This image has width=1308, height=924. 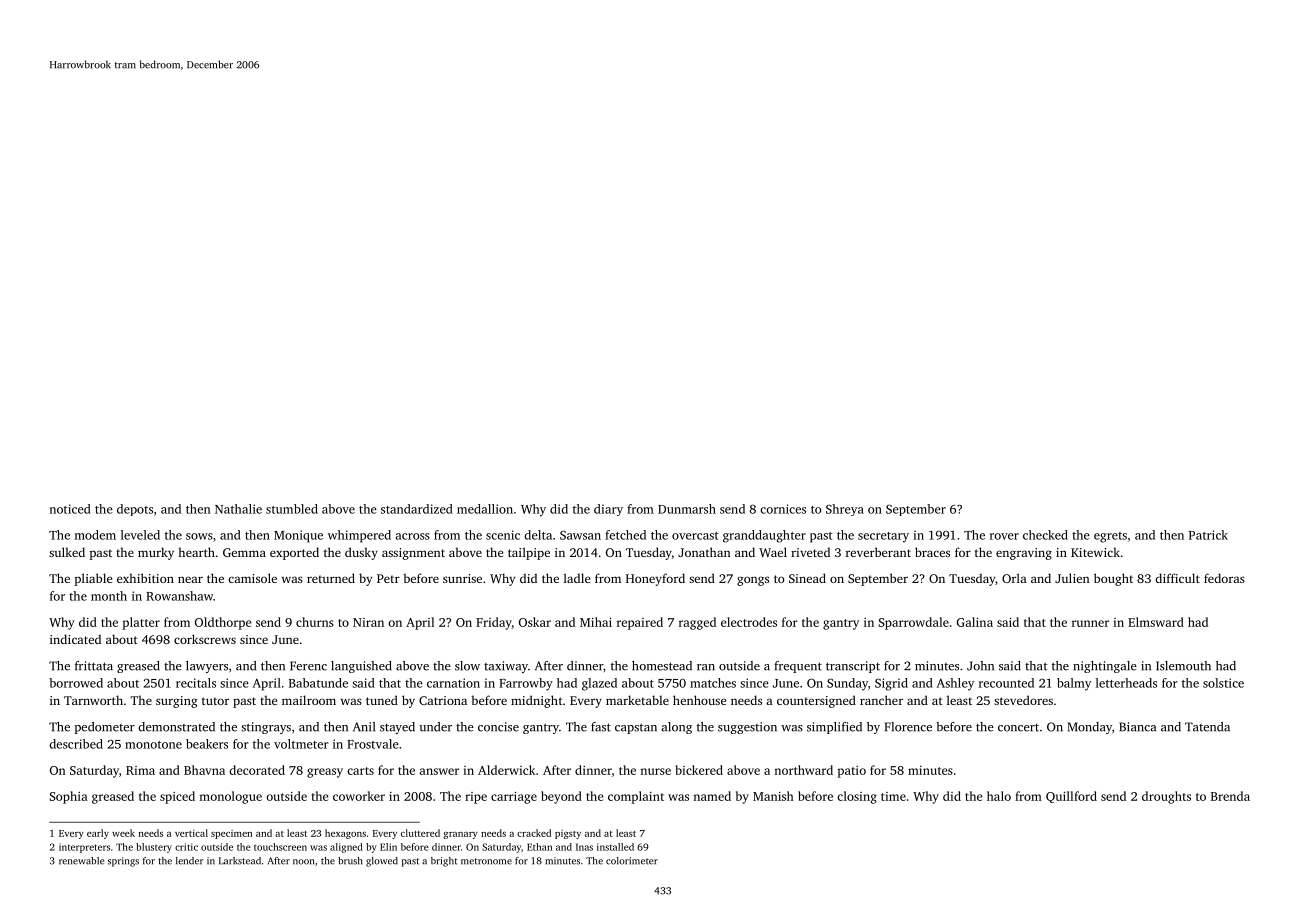 I want to click on metronome, so click(x=486, y=861).
